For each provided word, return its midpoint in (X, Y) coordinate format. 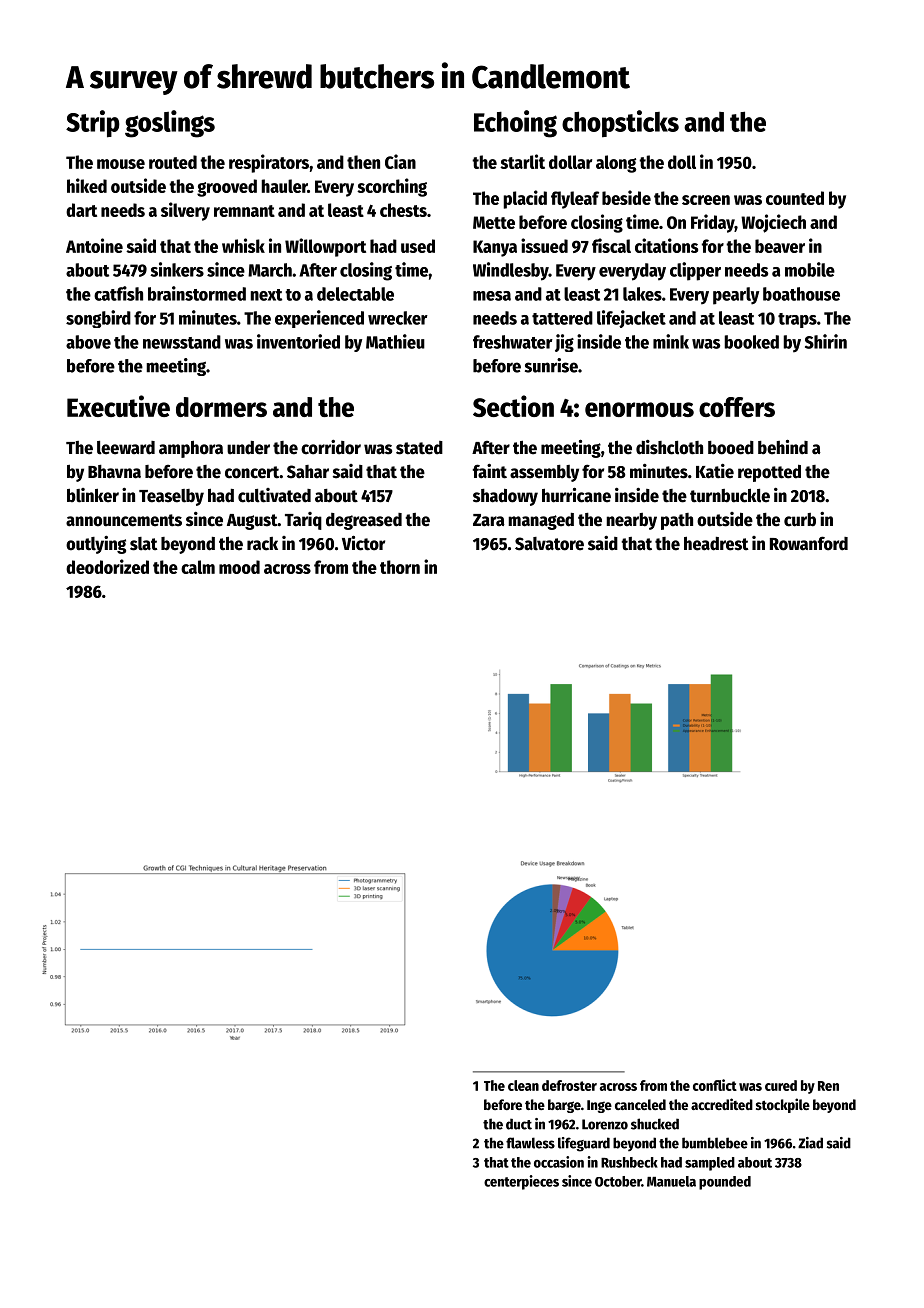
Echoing (515, 124)
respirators (269, 163)
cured (781, 1085)
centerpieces (521, 1182)
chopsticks (620, 123)
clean (523, 1085)
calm (198, 567)
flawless (530, 1143)
